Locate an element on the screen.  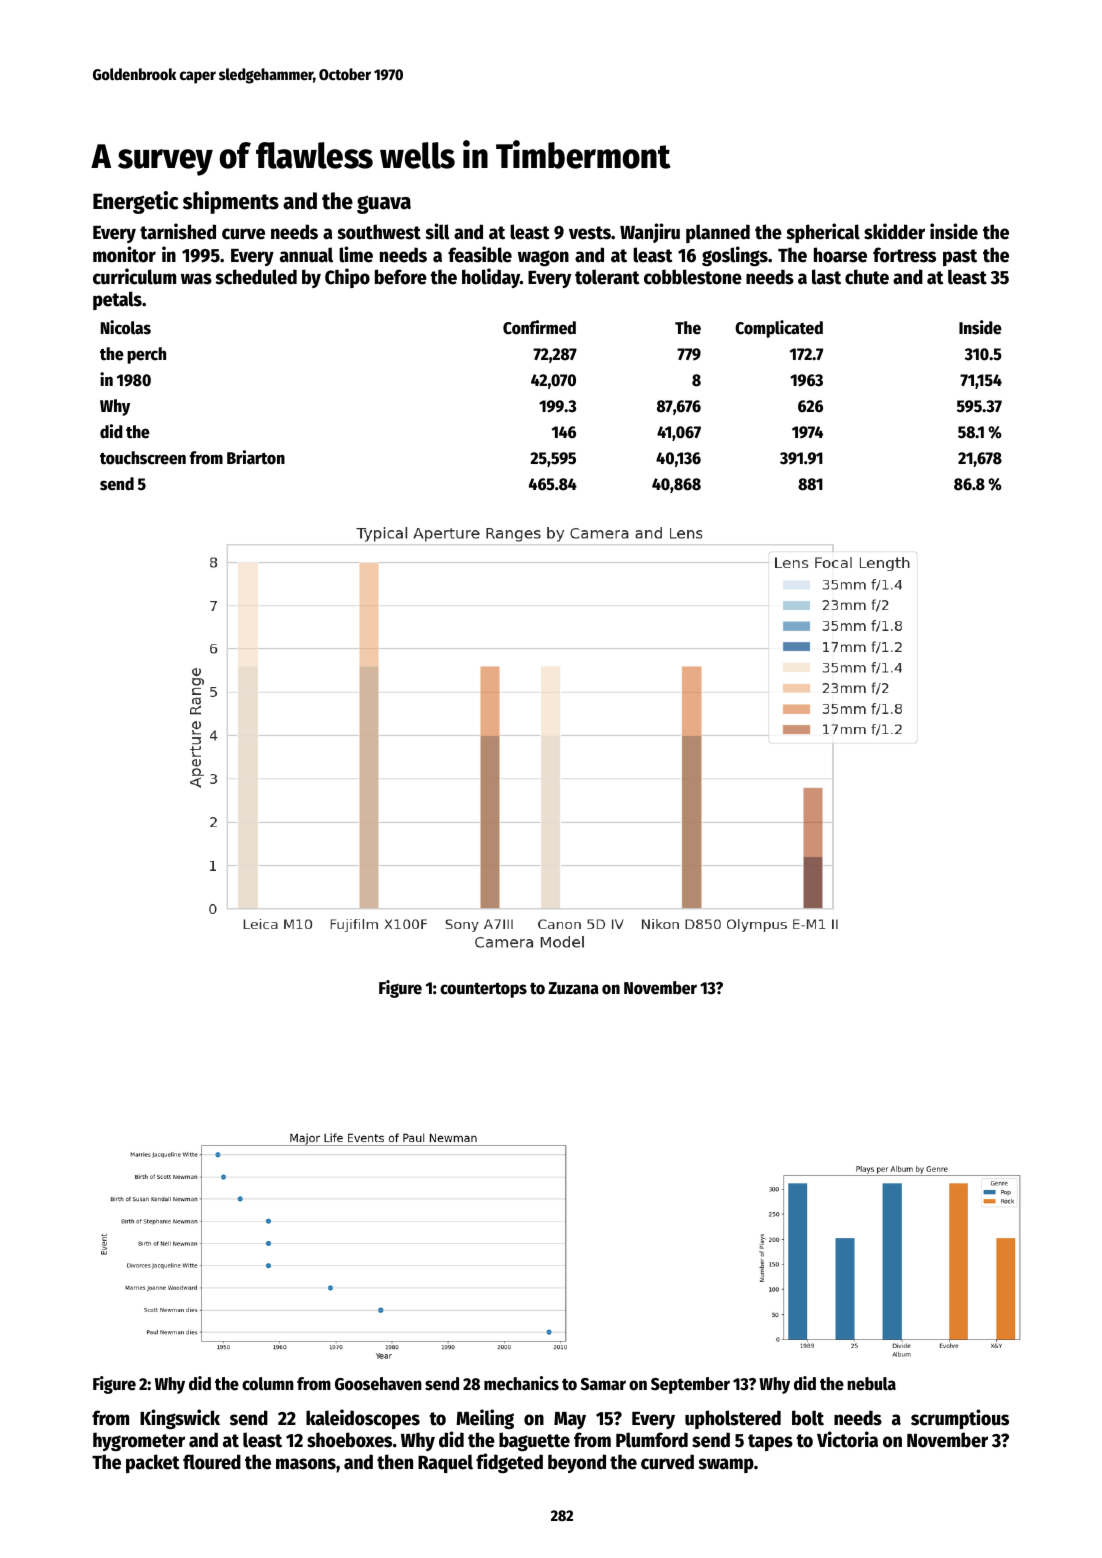
Briarton is located at coordinates (256, 457).
